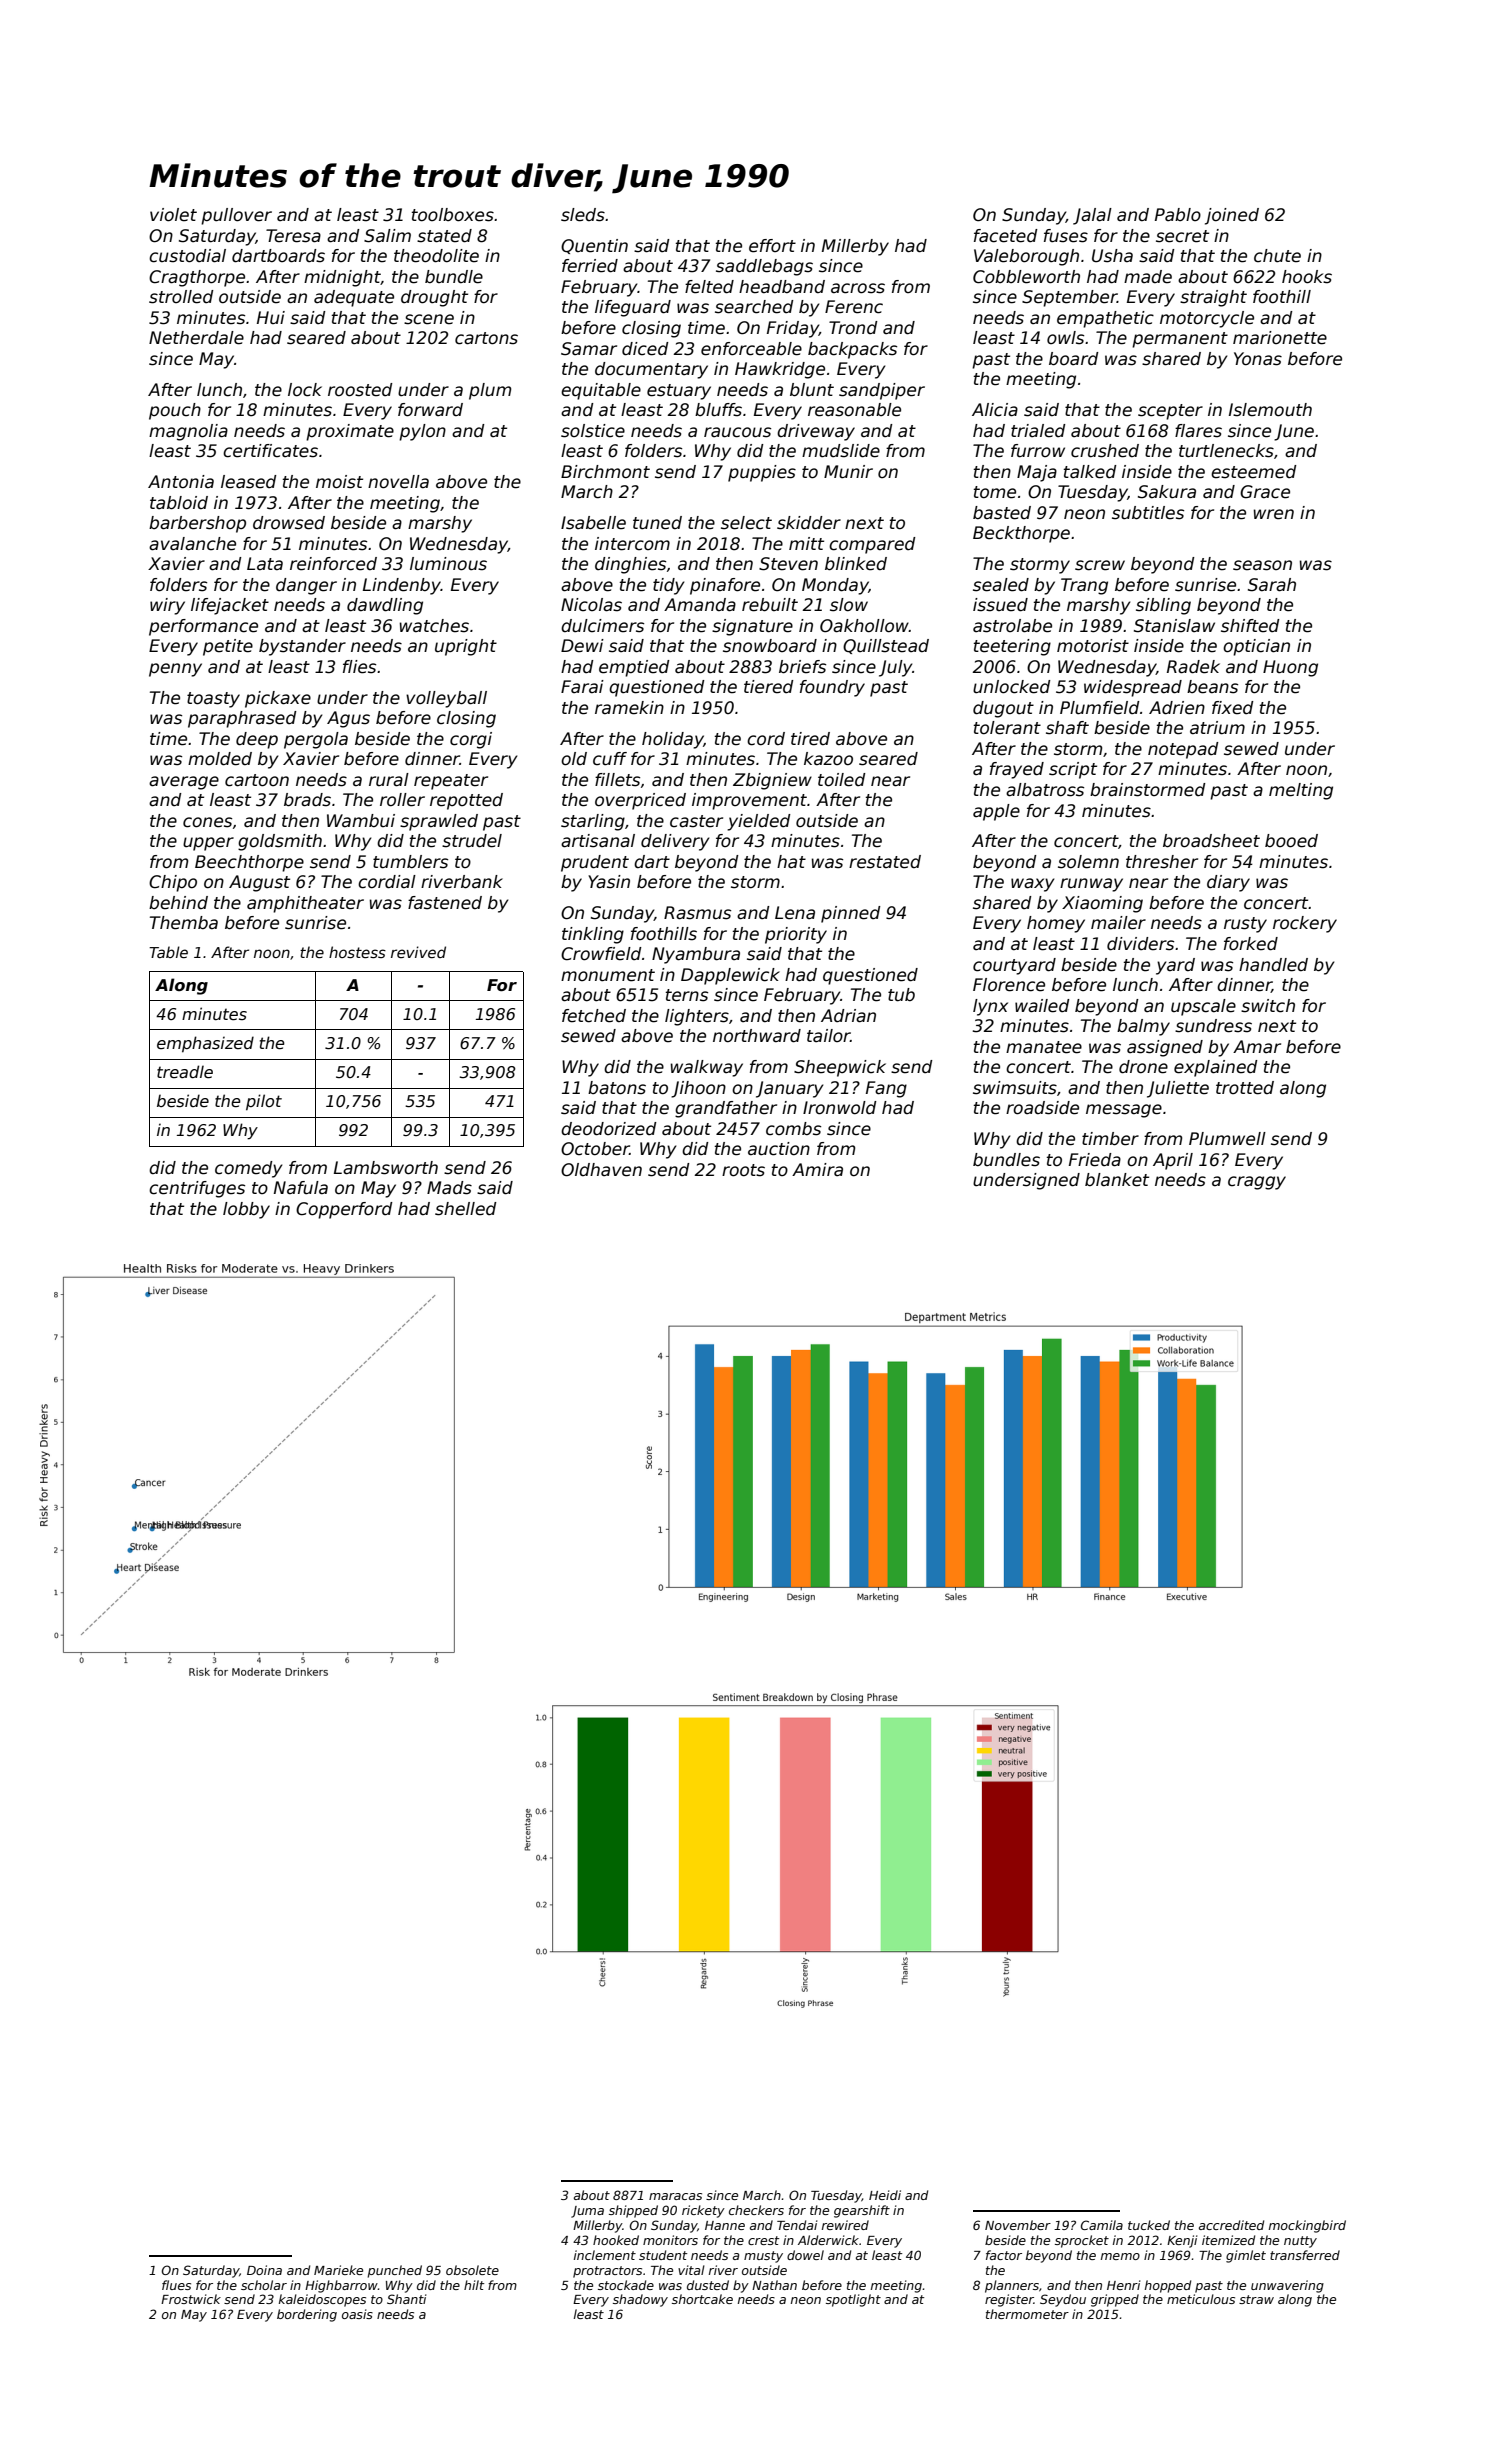 The height and width of the screenshot is (2464, 1496). Describe the element at coordinates (756, 2210) in the screenshot. I see `checkers` at that location.
